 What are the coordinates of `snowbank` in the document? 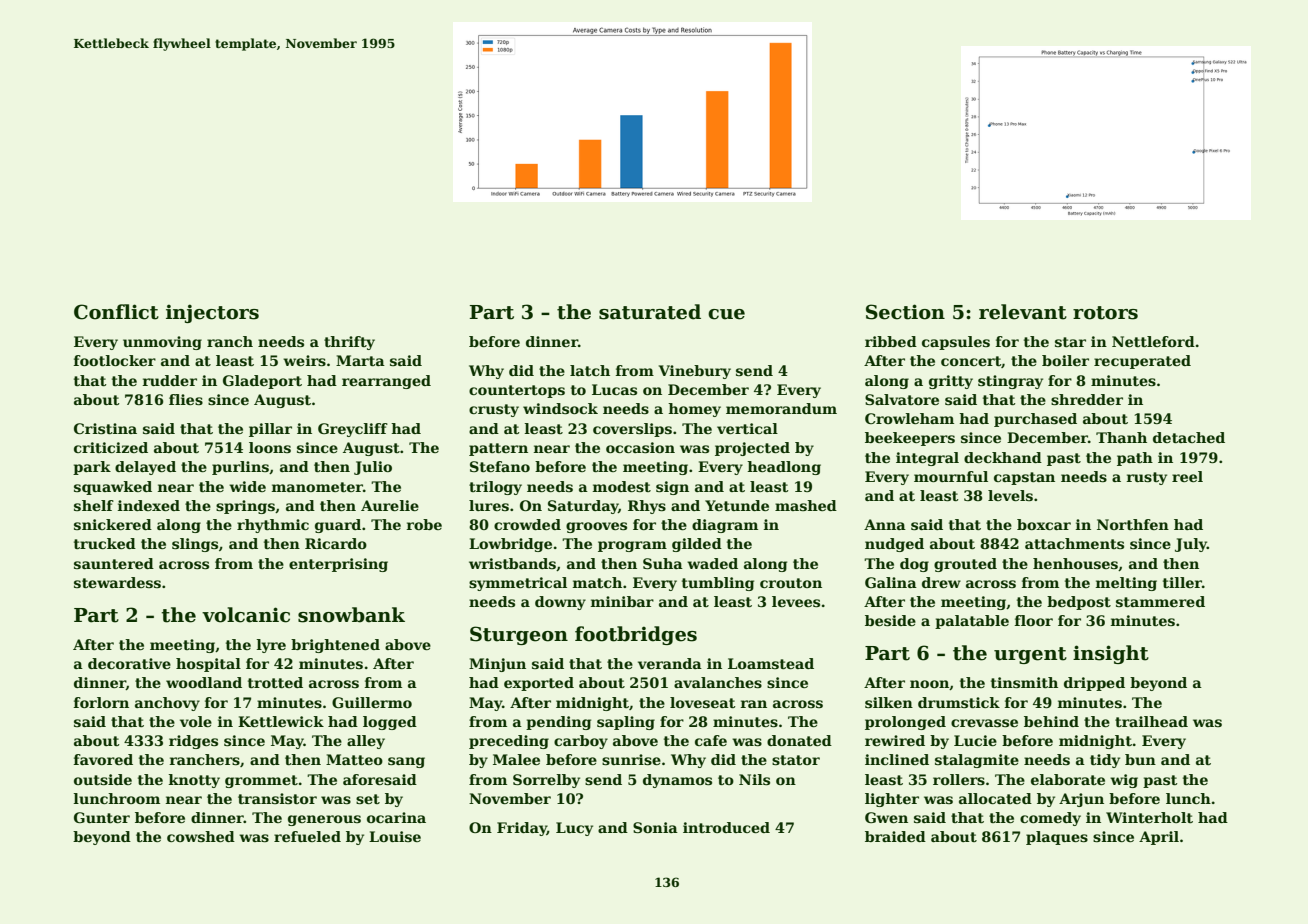 It's located at (351, 615).
